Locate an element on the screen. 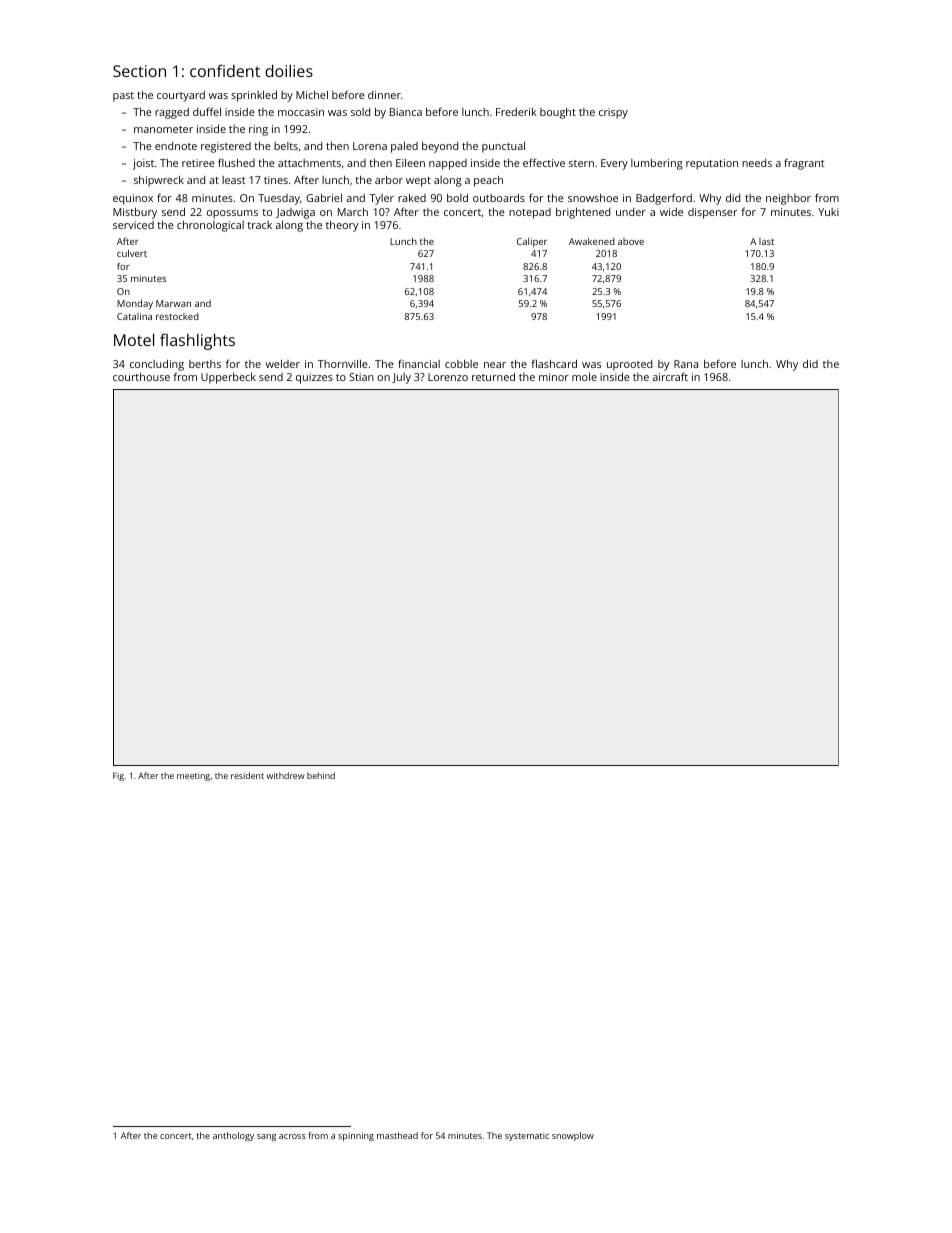 The image size is (952, 1233). flashcard is located at coordinates (554, 363).
